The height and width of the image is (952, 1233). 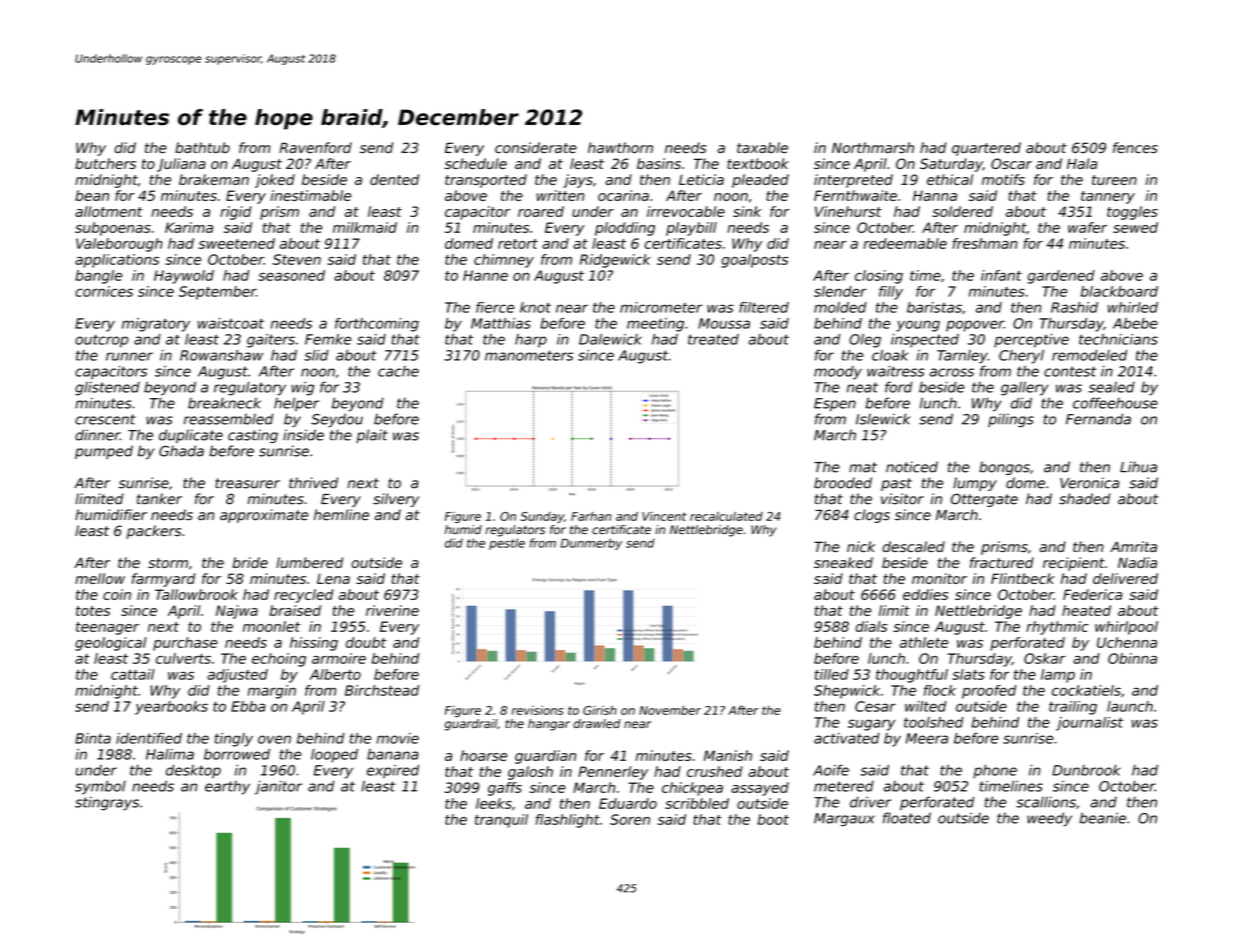 I want to click on bathtub, so click(x=202, y=147).
